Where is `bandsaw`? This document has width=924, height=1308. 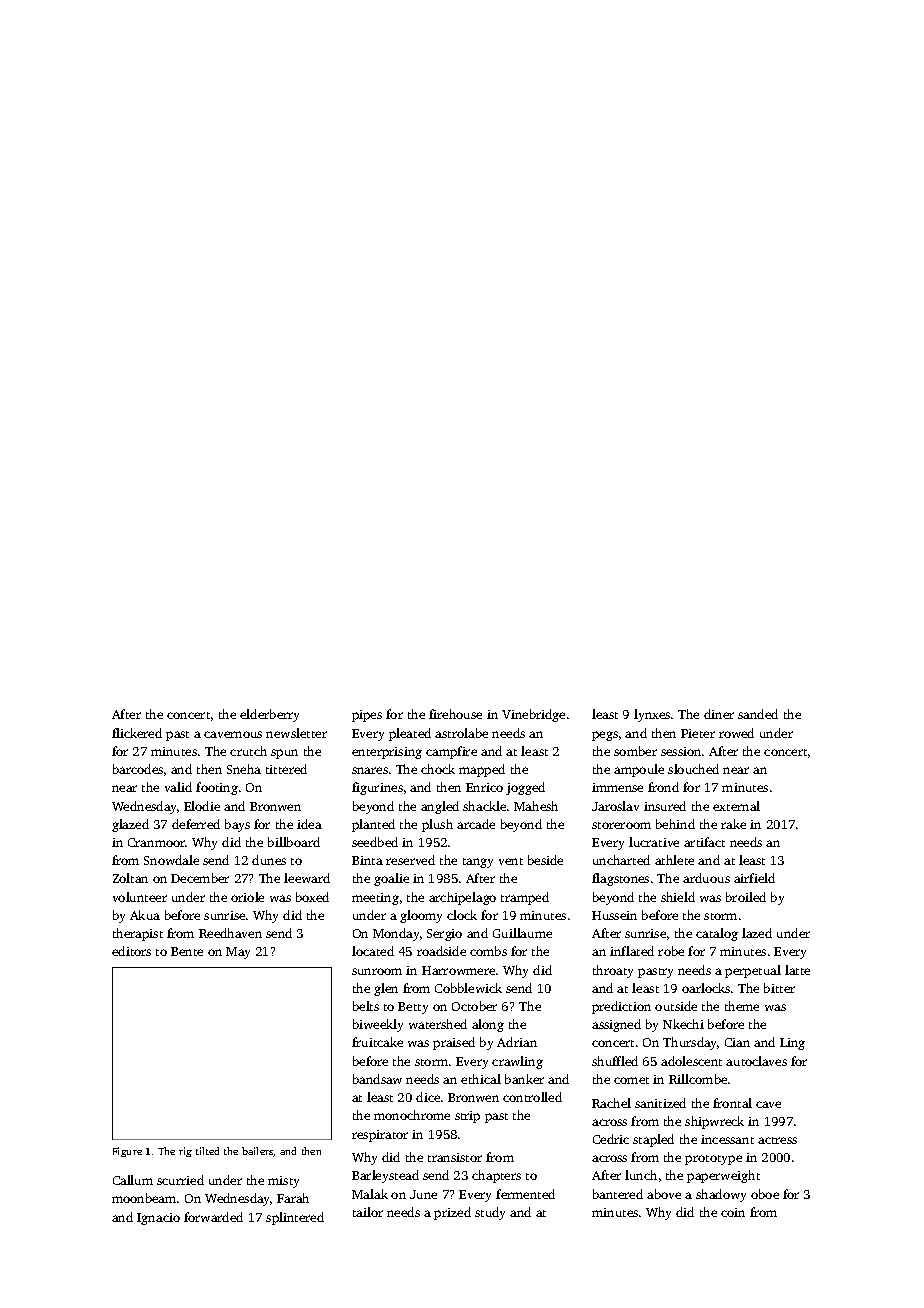
bandsaw is located at coordinates (377, 1079).
